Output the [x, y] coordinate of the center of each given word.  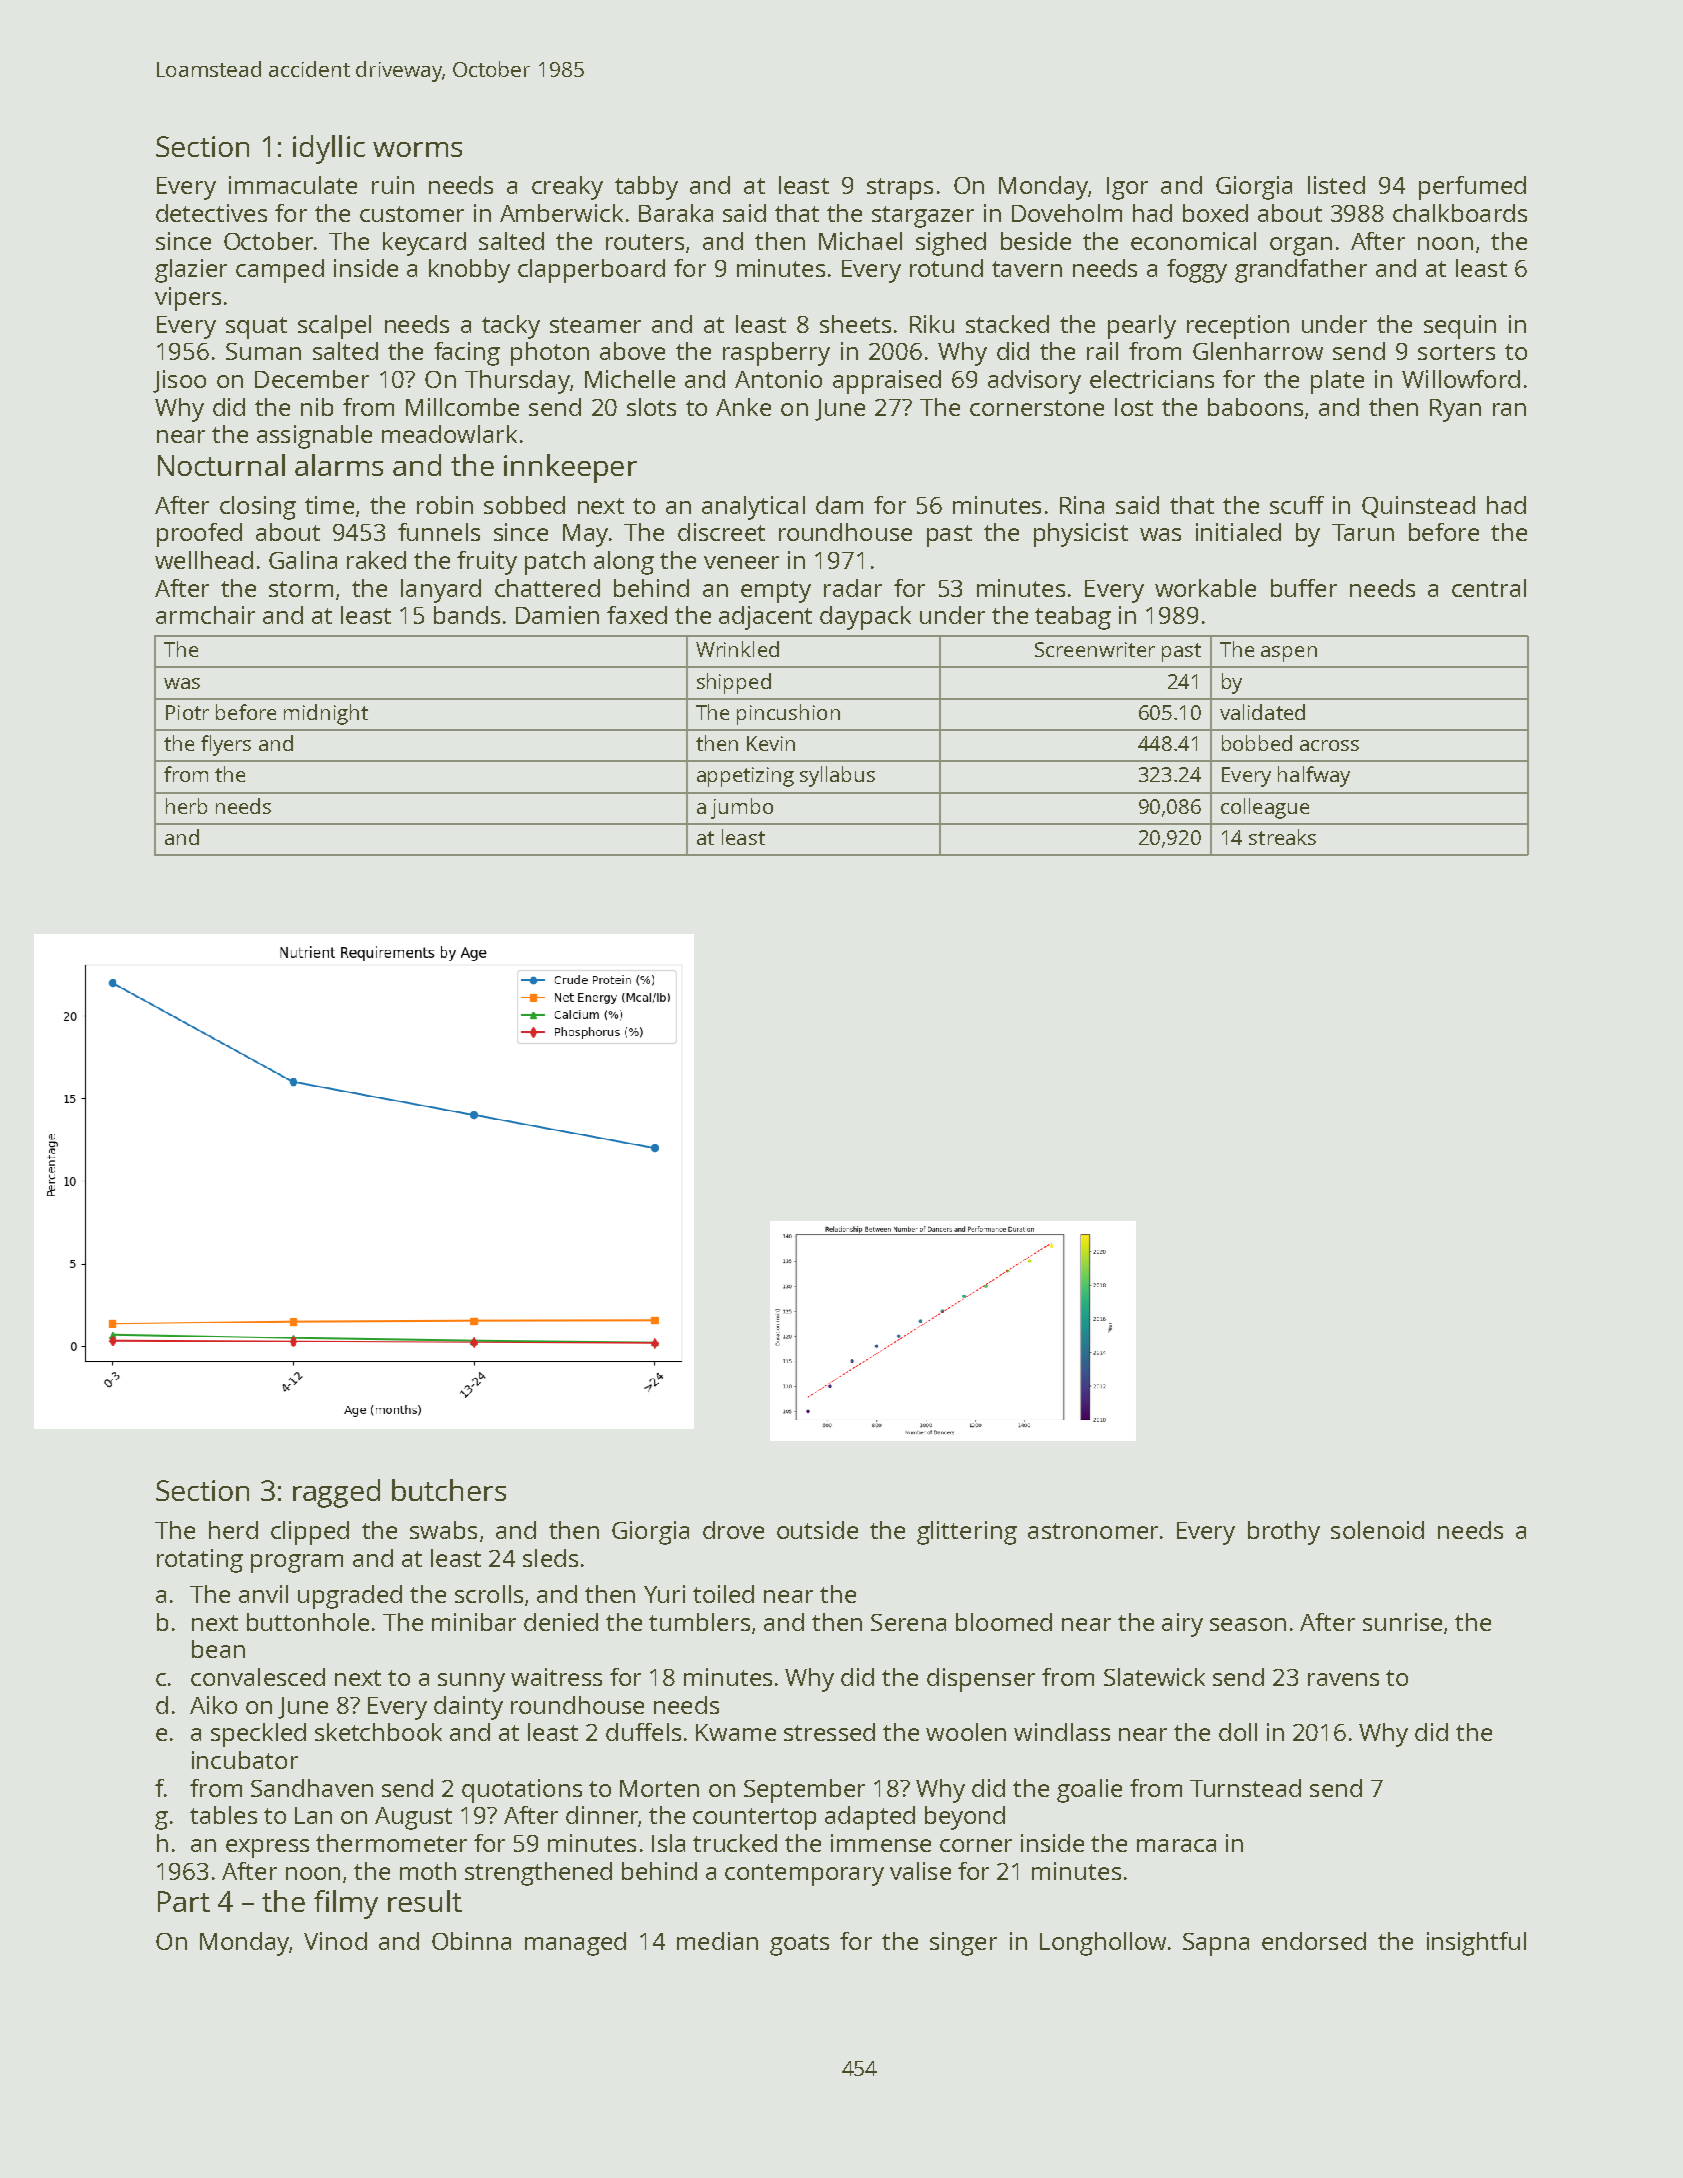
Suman [263, 351]
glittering [967, 1533]
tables [223, 1815]
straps [900, 189]
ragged [336, 1493]
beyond [965, 1818]
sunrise [1402, 1622]
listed [1336, 185]
